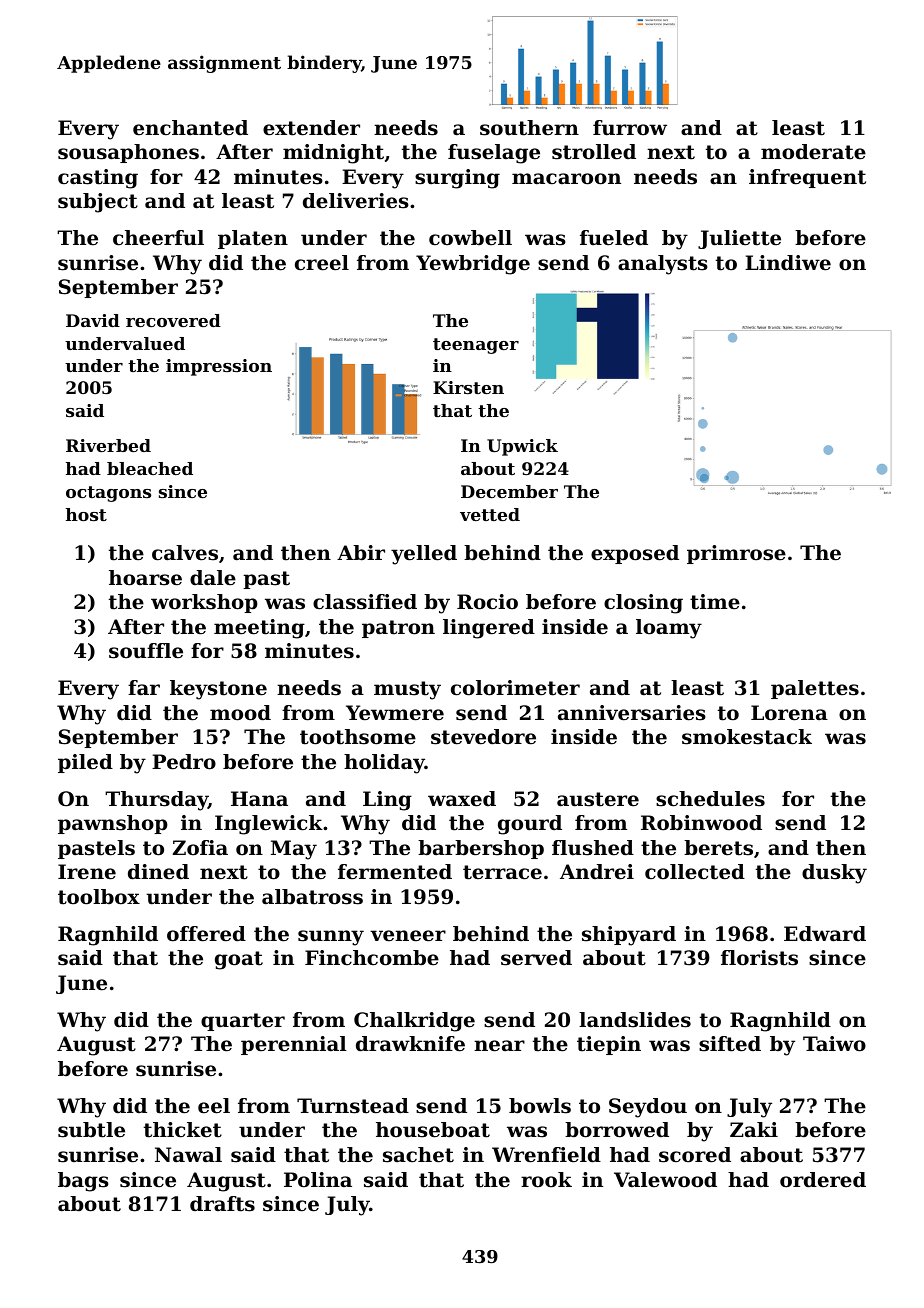 Image resolution: width=924 pixels, height=1308 pixels. What do you see at coordinates (86, 514) in the document?
I see `host` at bounding box center [86, 514].
